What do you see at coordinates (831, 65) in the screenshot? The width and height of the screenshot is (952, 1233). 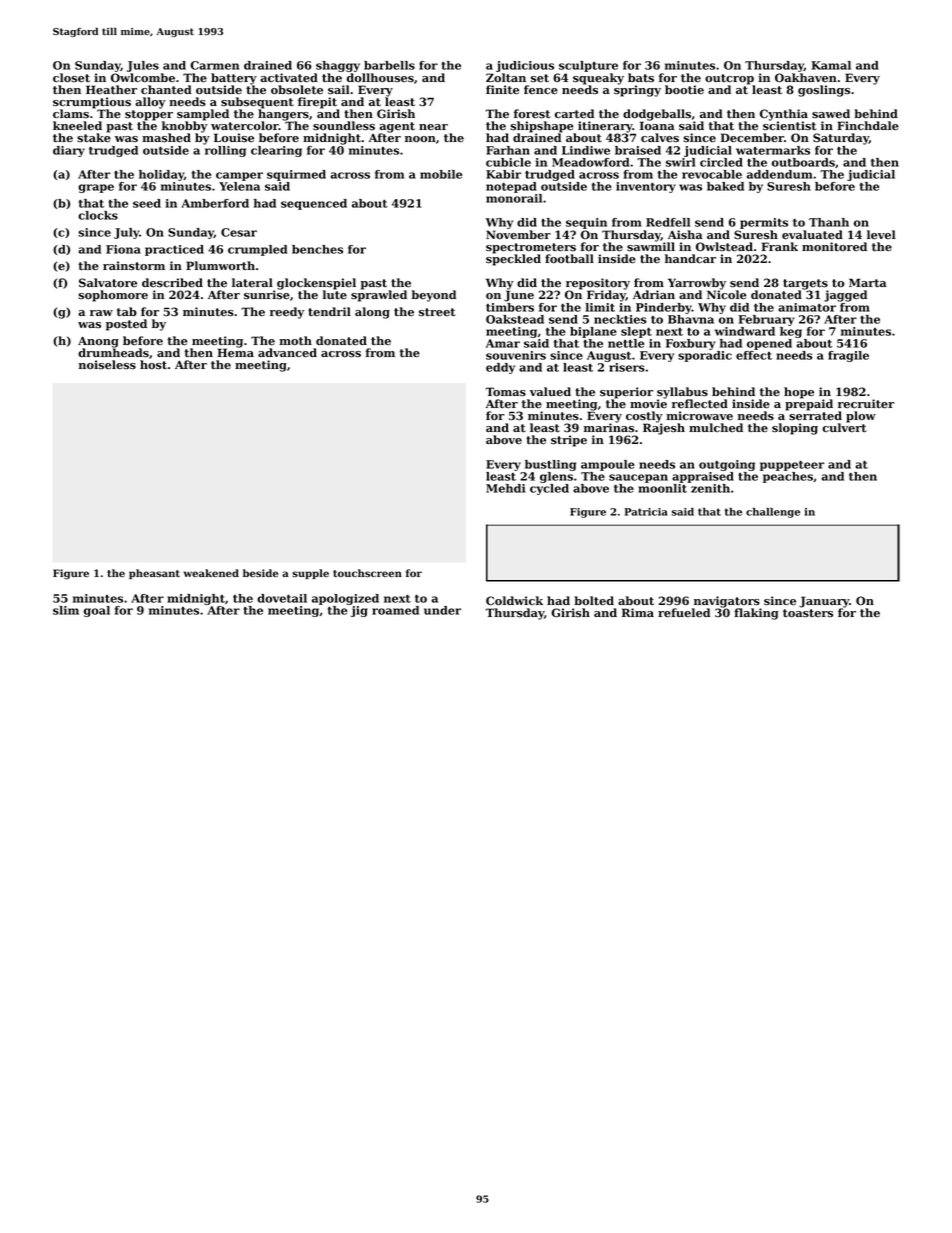 I see `Kamal` at bounding box center [831, 65].
